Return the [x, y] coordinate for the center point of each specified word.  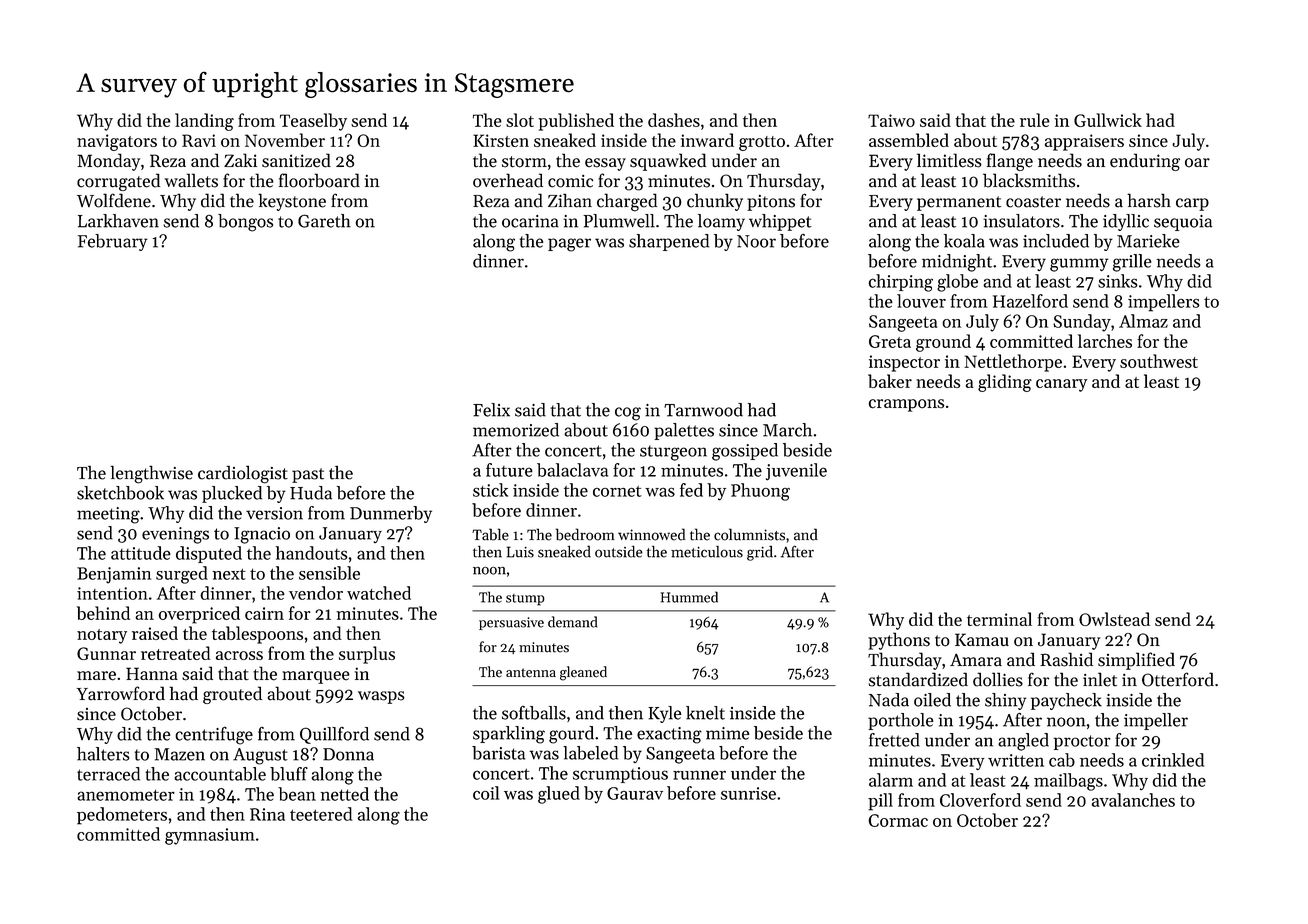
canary [1061, 385]
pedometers [122, 816]
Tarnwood [703, 410]
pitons [771, 203]
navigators [117, 142]
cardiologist [243, 474]
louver [921, 301]
